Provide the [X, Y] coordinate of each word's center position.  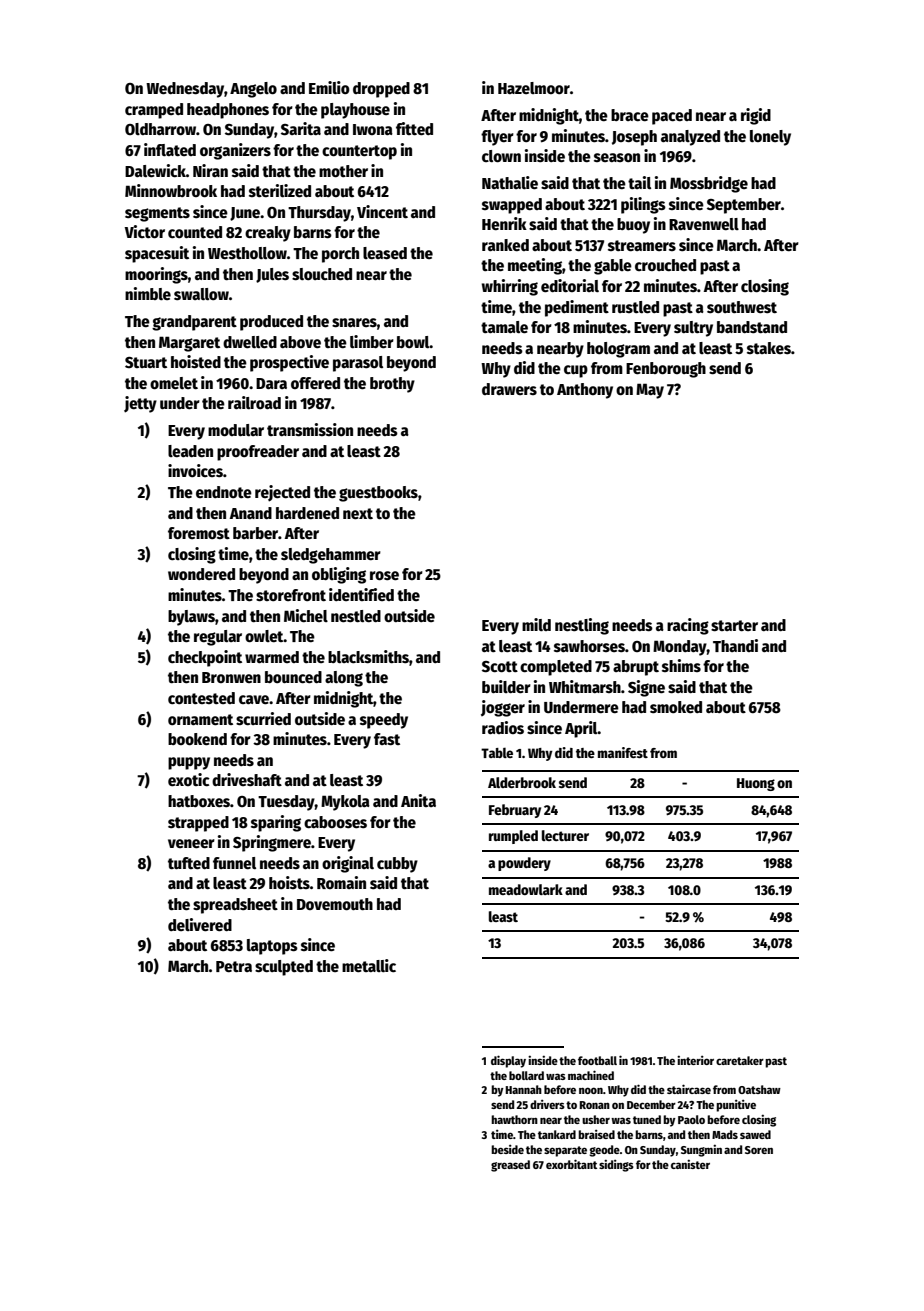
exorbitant [571, 1164]
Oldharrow [160, 129]
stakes [769, 348]
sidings [616, 1165]
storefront [291, 595]
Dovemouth [335, 904]
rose [384, 576]
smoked [676, 707]
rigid [756, 116]
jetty [140, 404]
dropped [381, 90]
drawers [509, 389]
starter [734, 625]
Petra [234, 966]
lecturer [565, 835]
